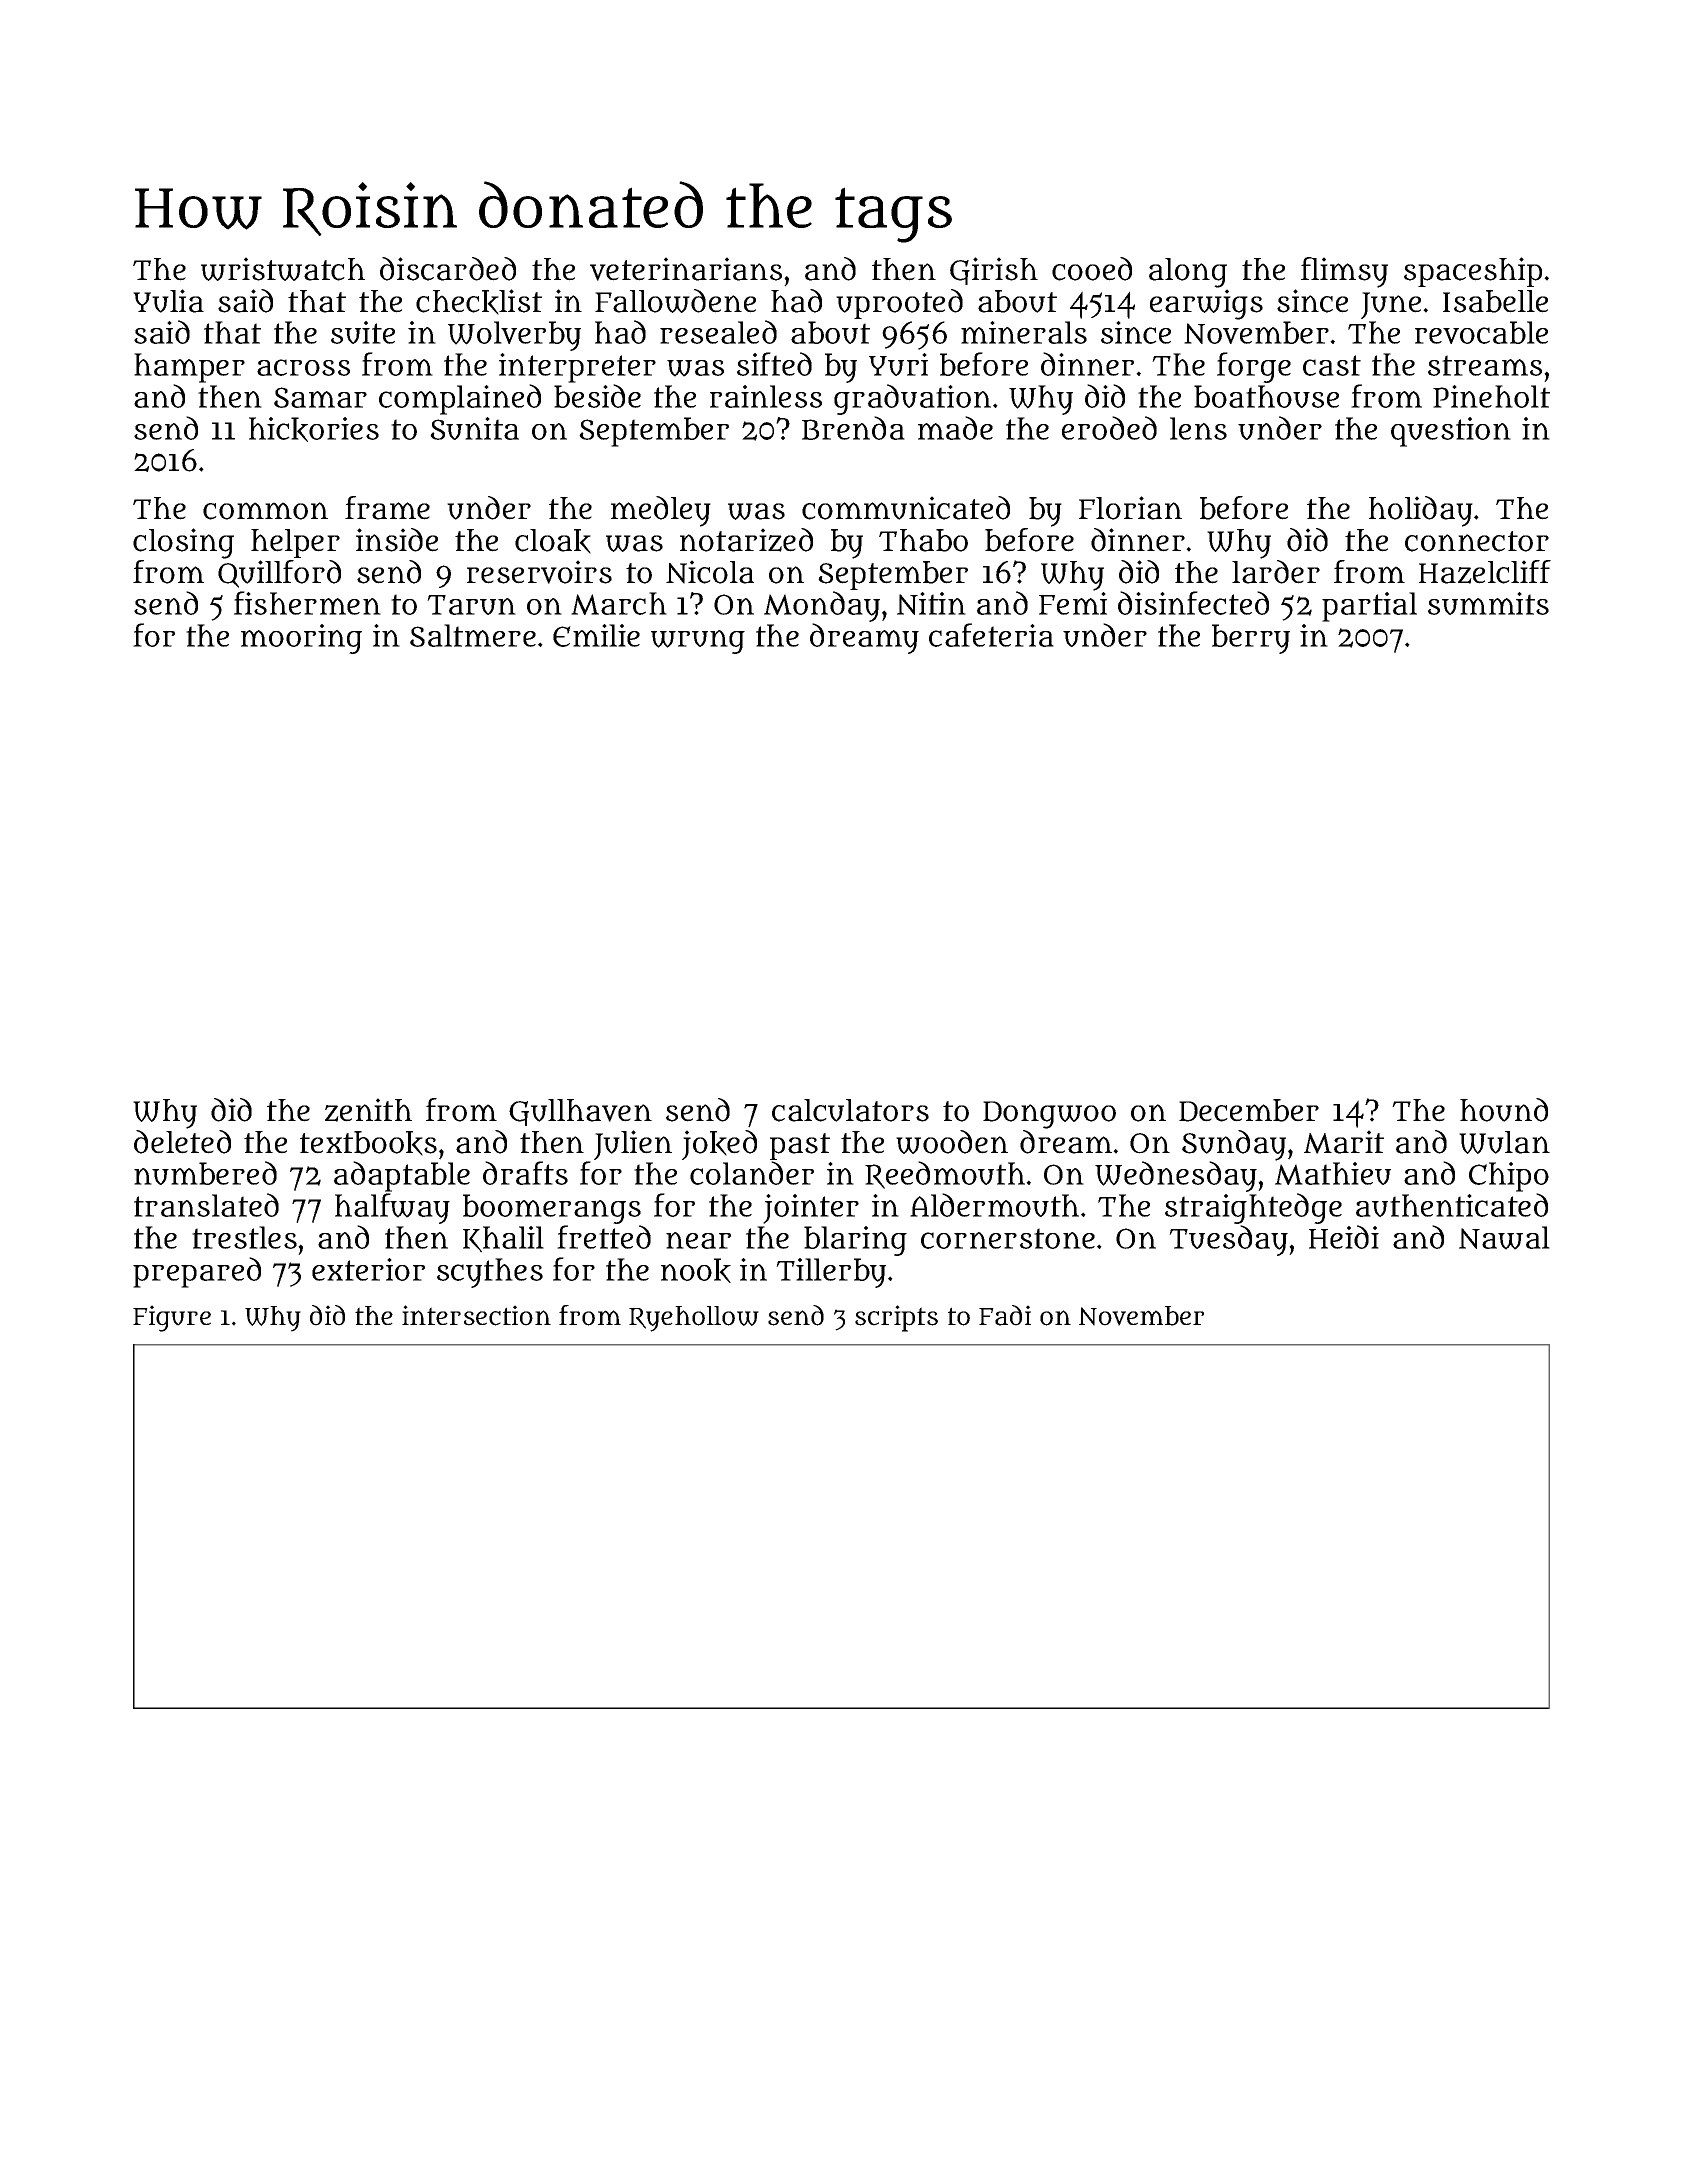 Image resolution: width=1683 pixels, height=2178 pixels. What do you see at coordinates (1228, 1240) in the screenshot?
I see `Tuesday` at bounding box center [1228, 1240].
